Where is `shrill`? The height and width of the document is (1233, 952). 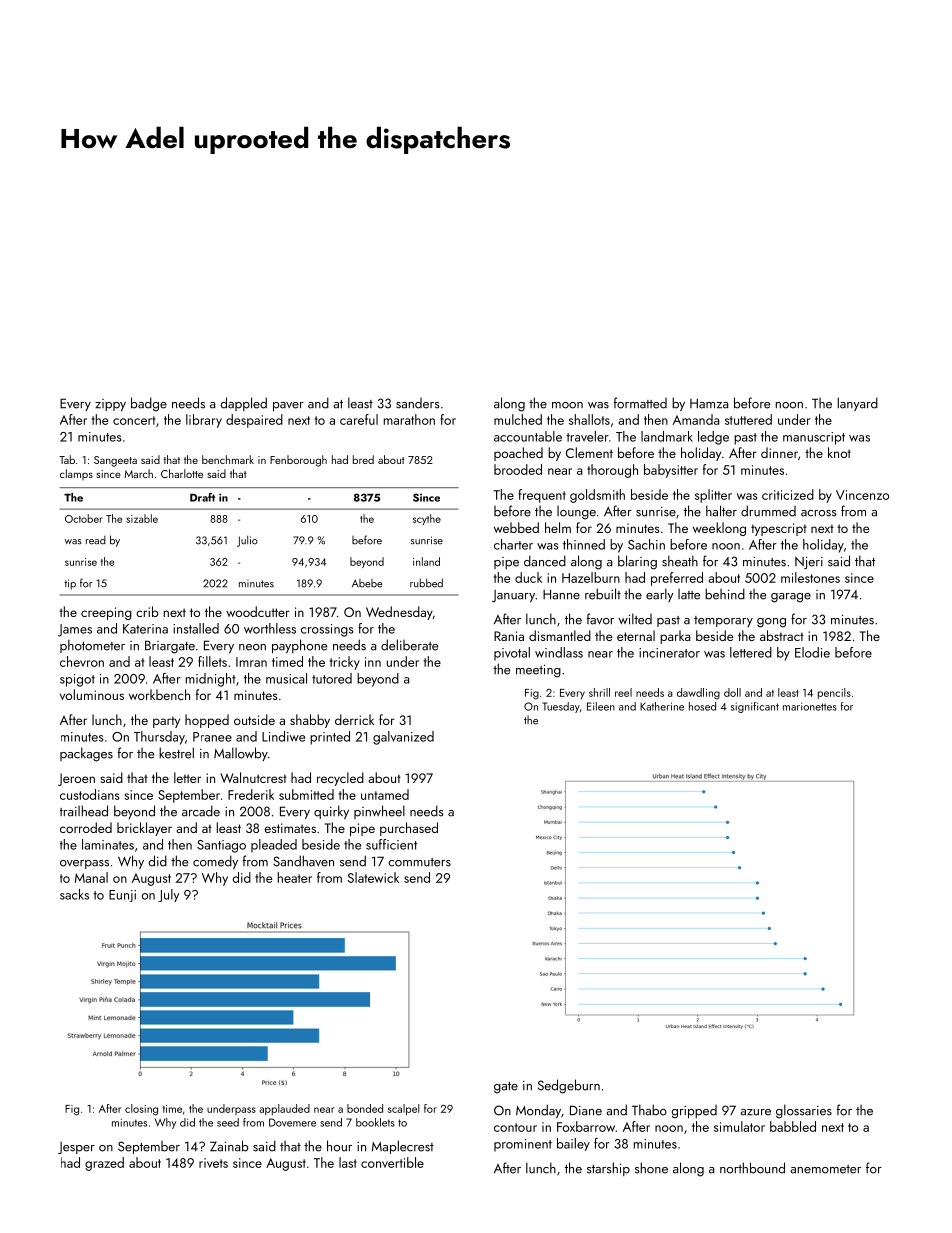
shrill is located at coordinates (599, 692).
